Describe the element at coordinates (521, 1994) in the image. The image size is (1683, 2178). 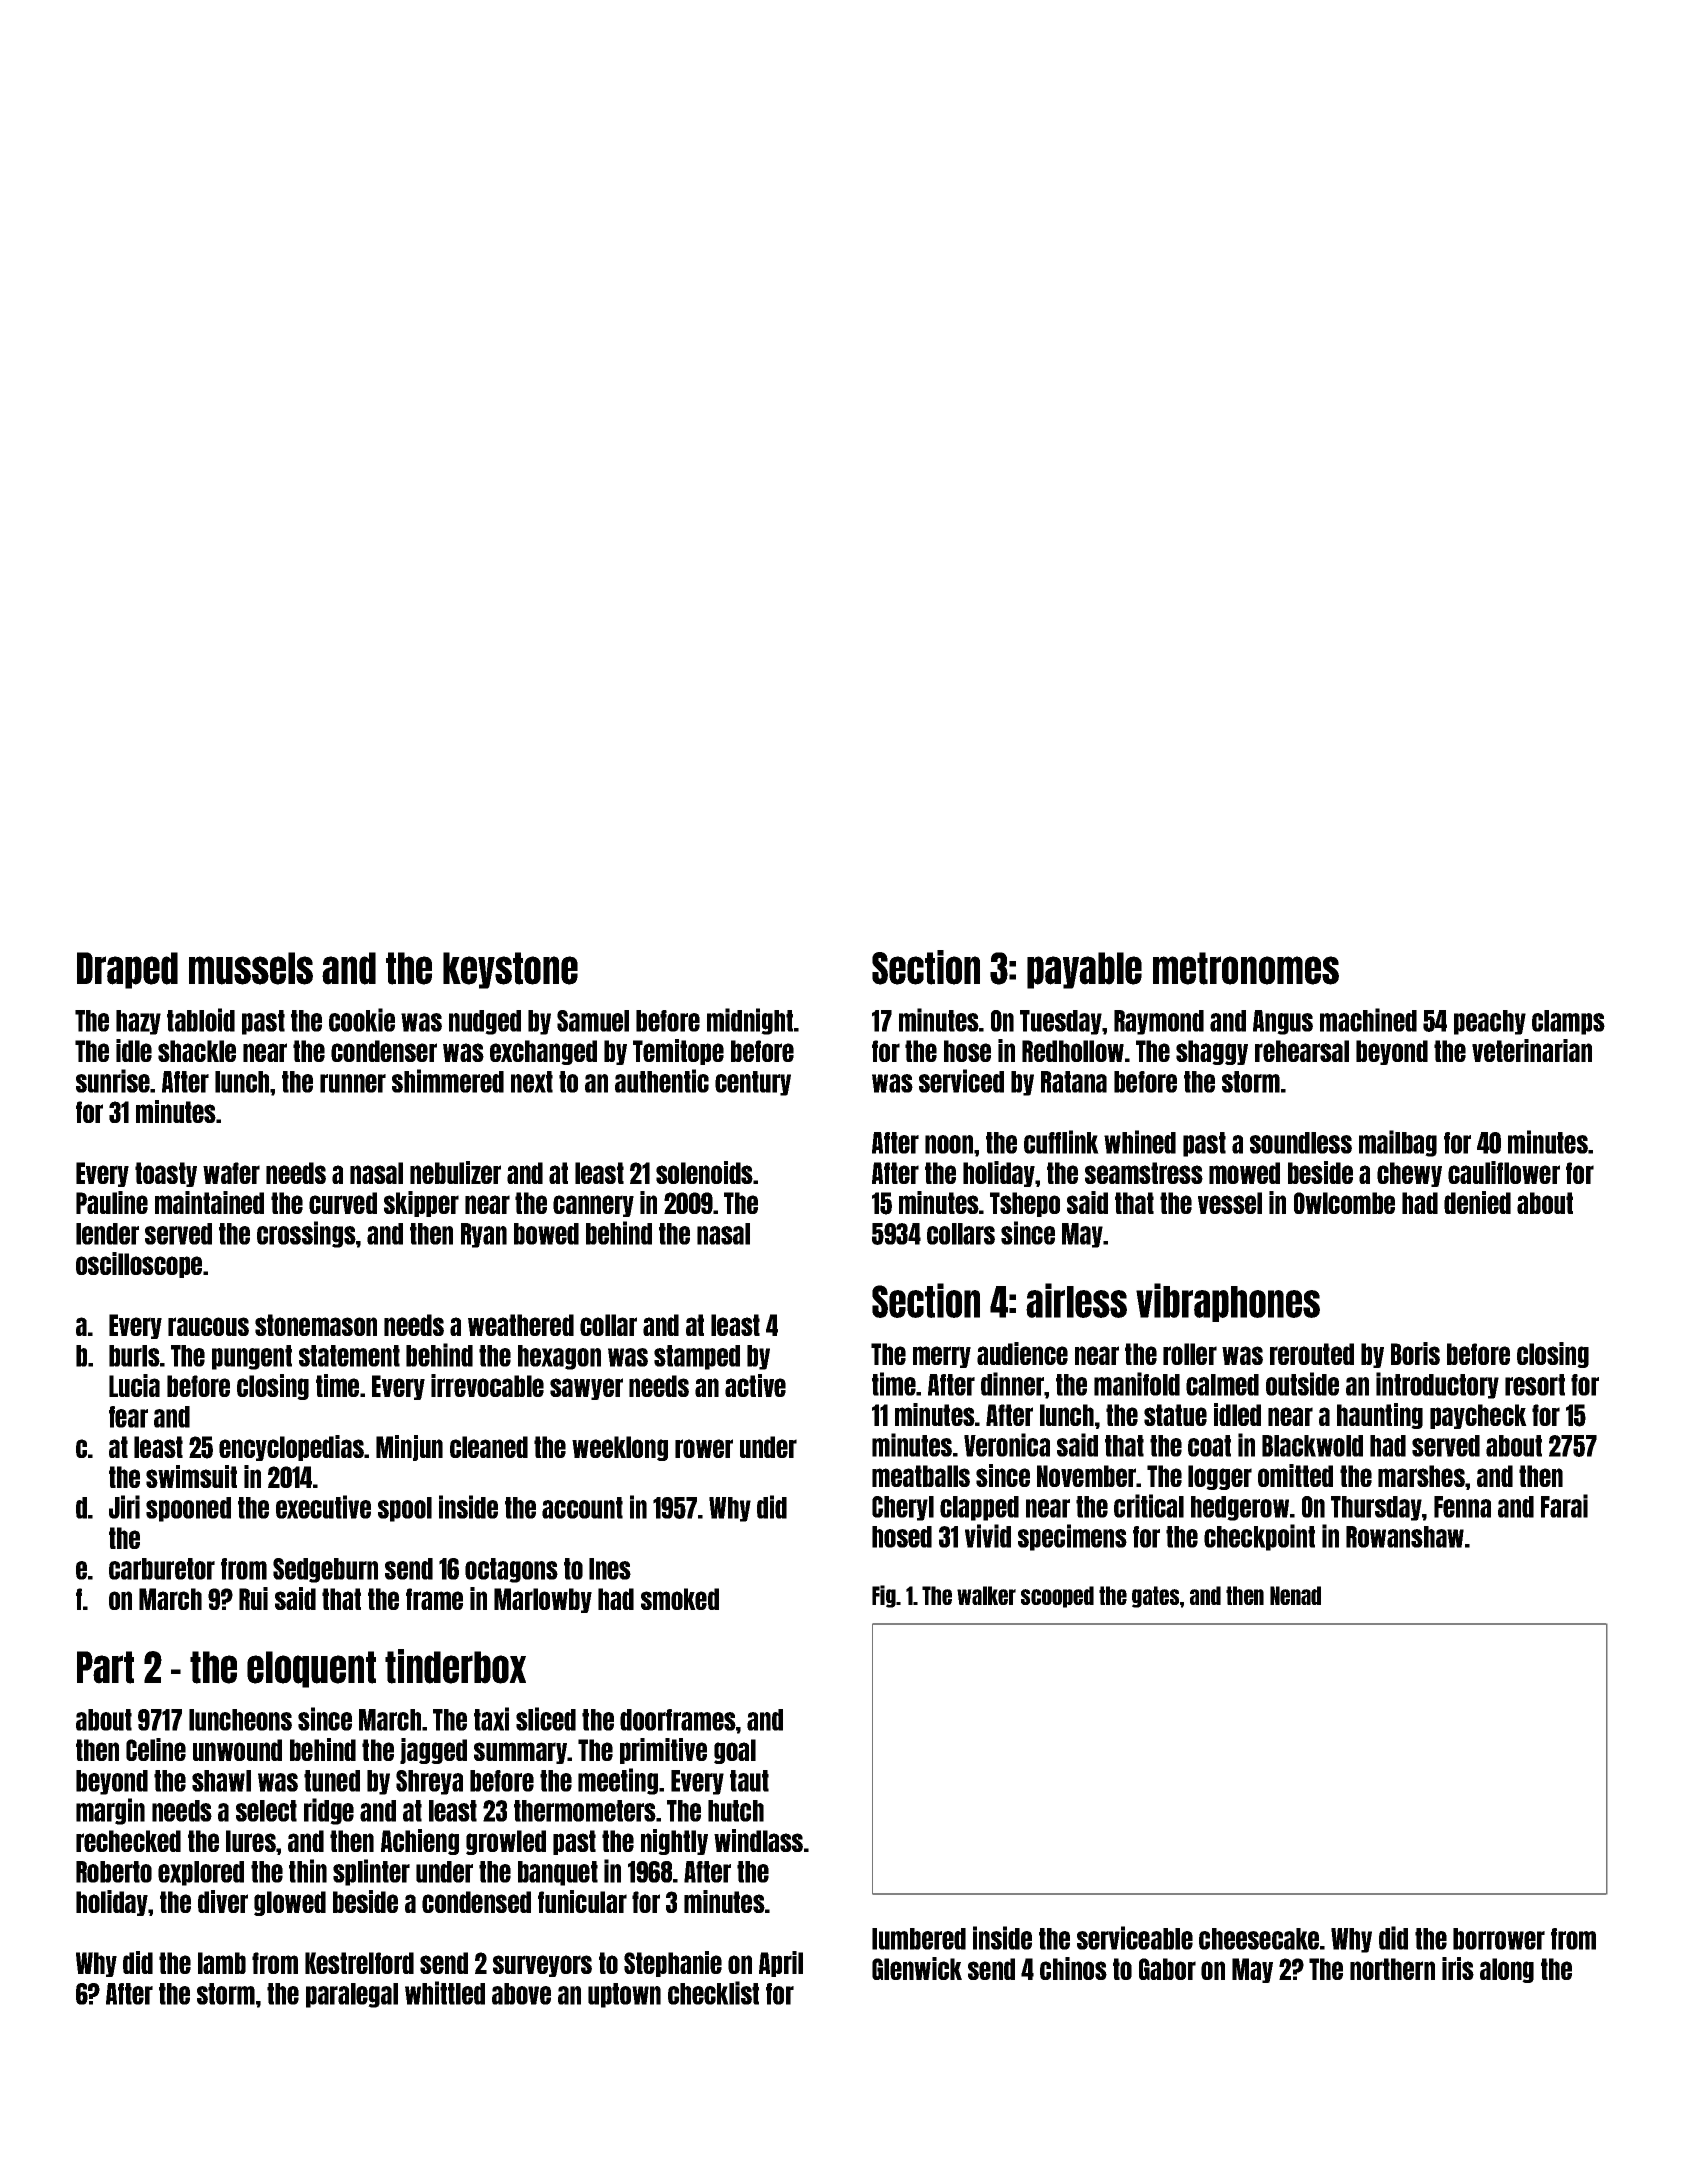
I see `above` at that location.
